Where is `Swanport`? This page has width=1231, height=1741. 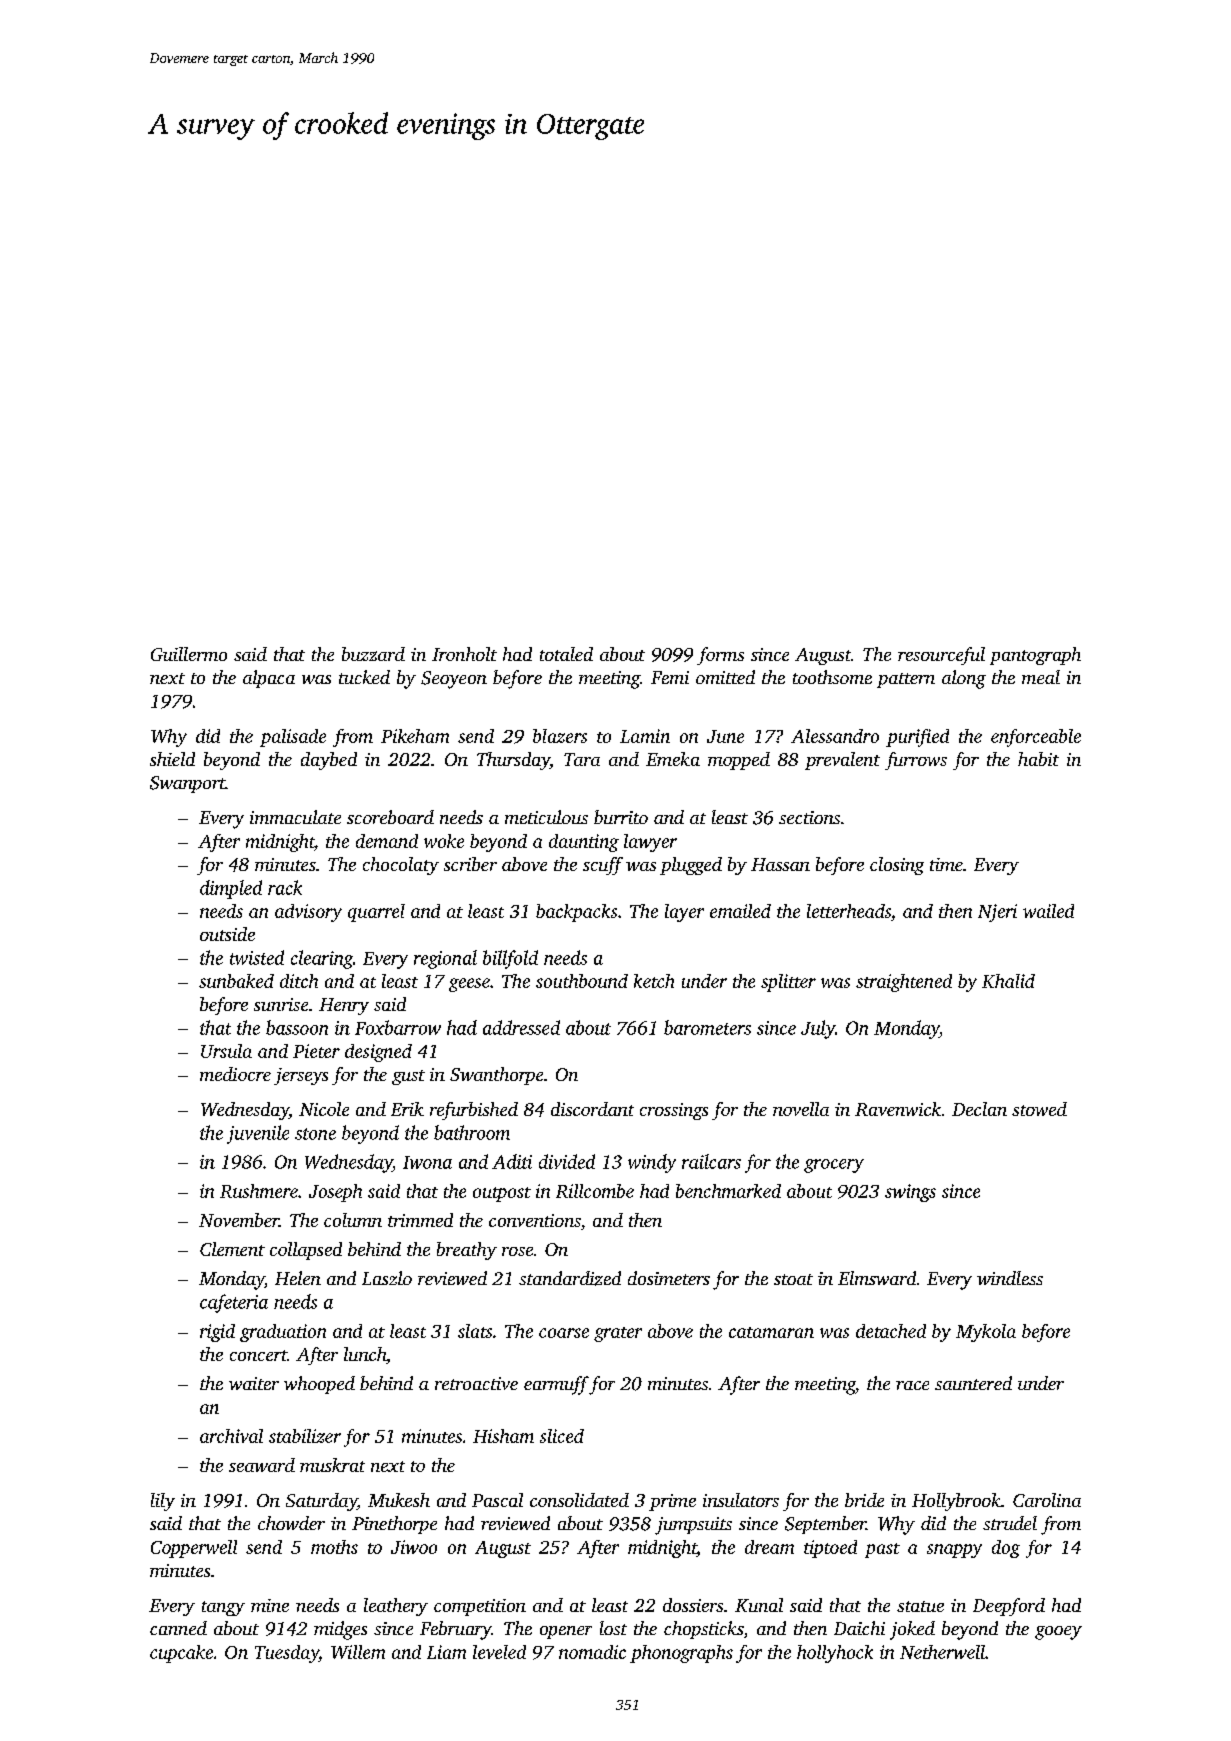
Swanport is located at coordinates (187, 784).
